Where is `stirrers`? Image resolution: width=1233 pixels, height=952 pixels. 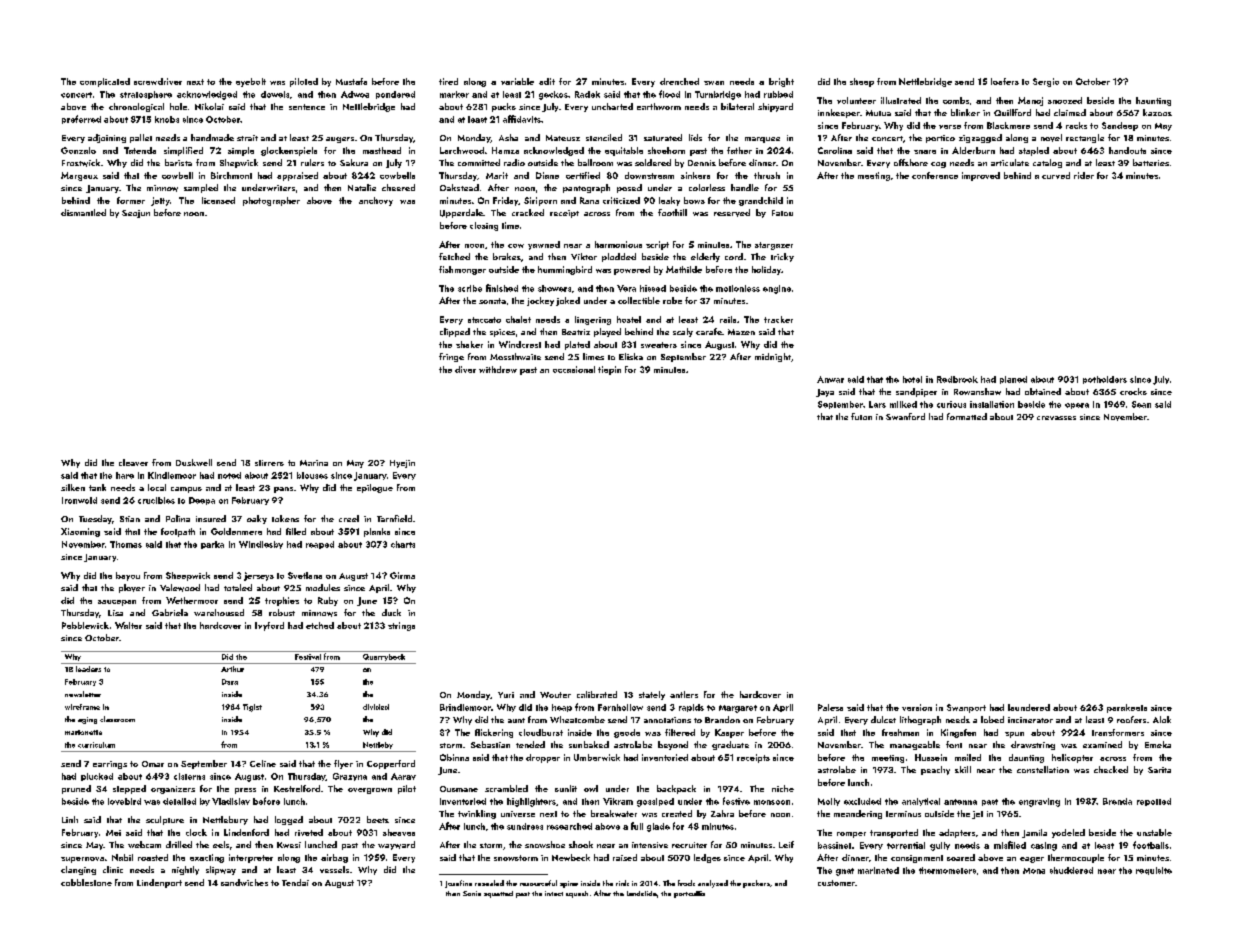
stirrers is located at coordinates (269, 463).
